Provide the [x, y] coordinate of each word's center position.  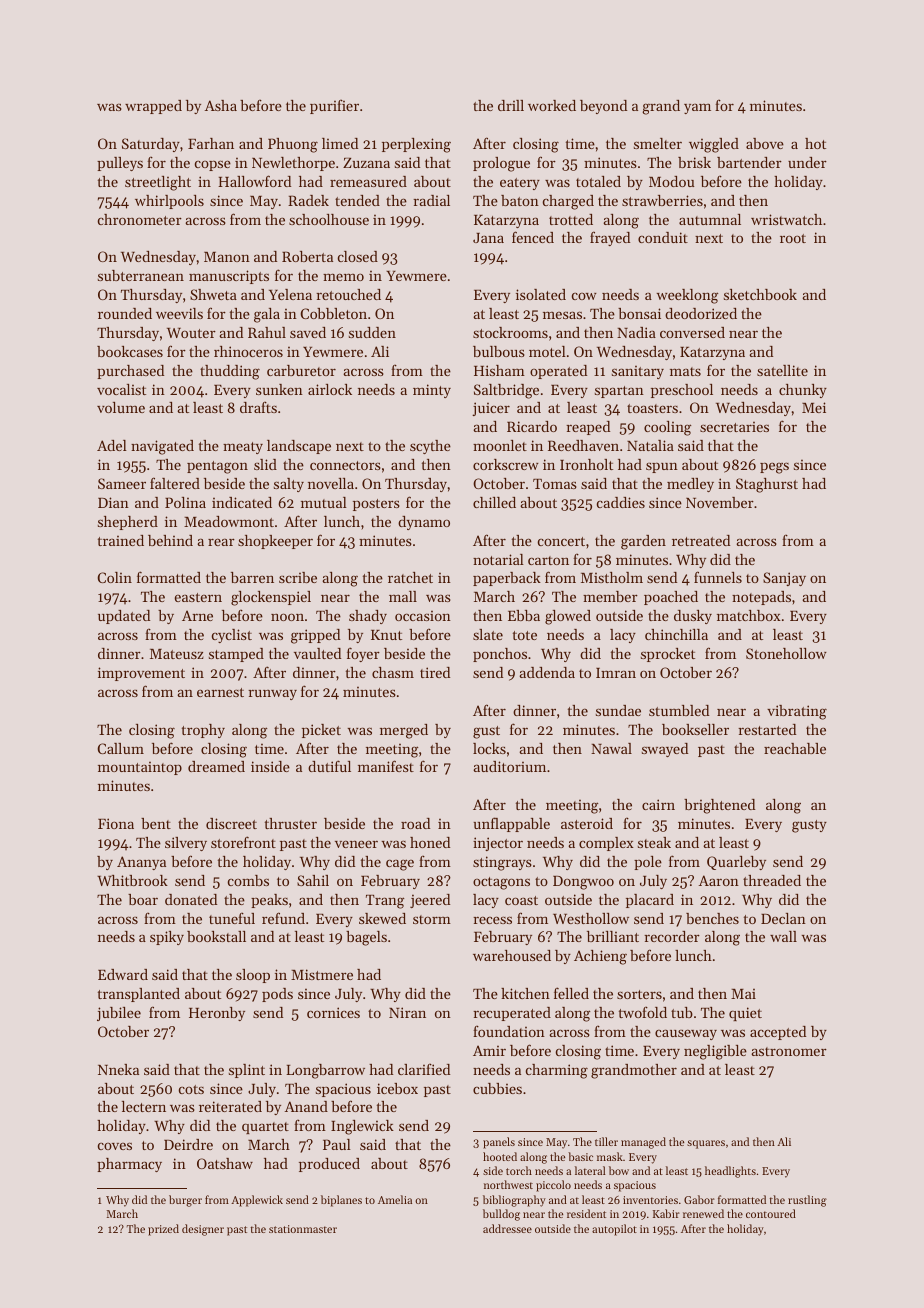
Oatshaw [225, 1163]
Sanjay [784, 579]
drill [511, 105]
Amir [489, 1050]
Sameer [122, 483]
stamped [236, 655]
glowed [568, 617]
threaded [772, 880]
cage [400, 865]
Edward [123, 974]
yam [697, 108]
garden [643, 542]
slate [488, 634]
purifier [334, 107]
